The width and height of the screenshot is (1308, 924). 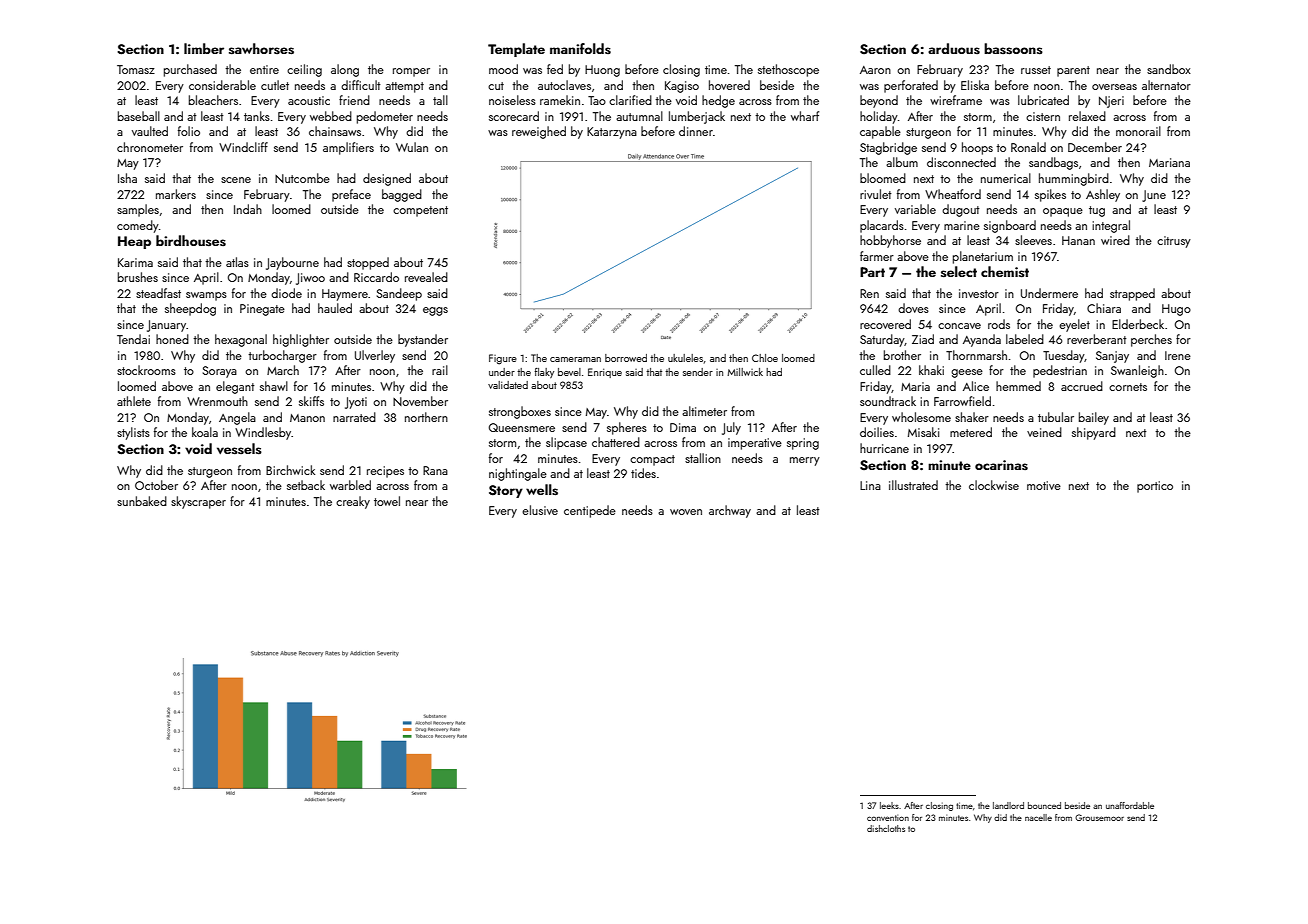 I want to click on stethoscope, so click(x=788, y=70).
